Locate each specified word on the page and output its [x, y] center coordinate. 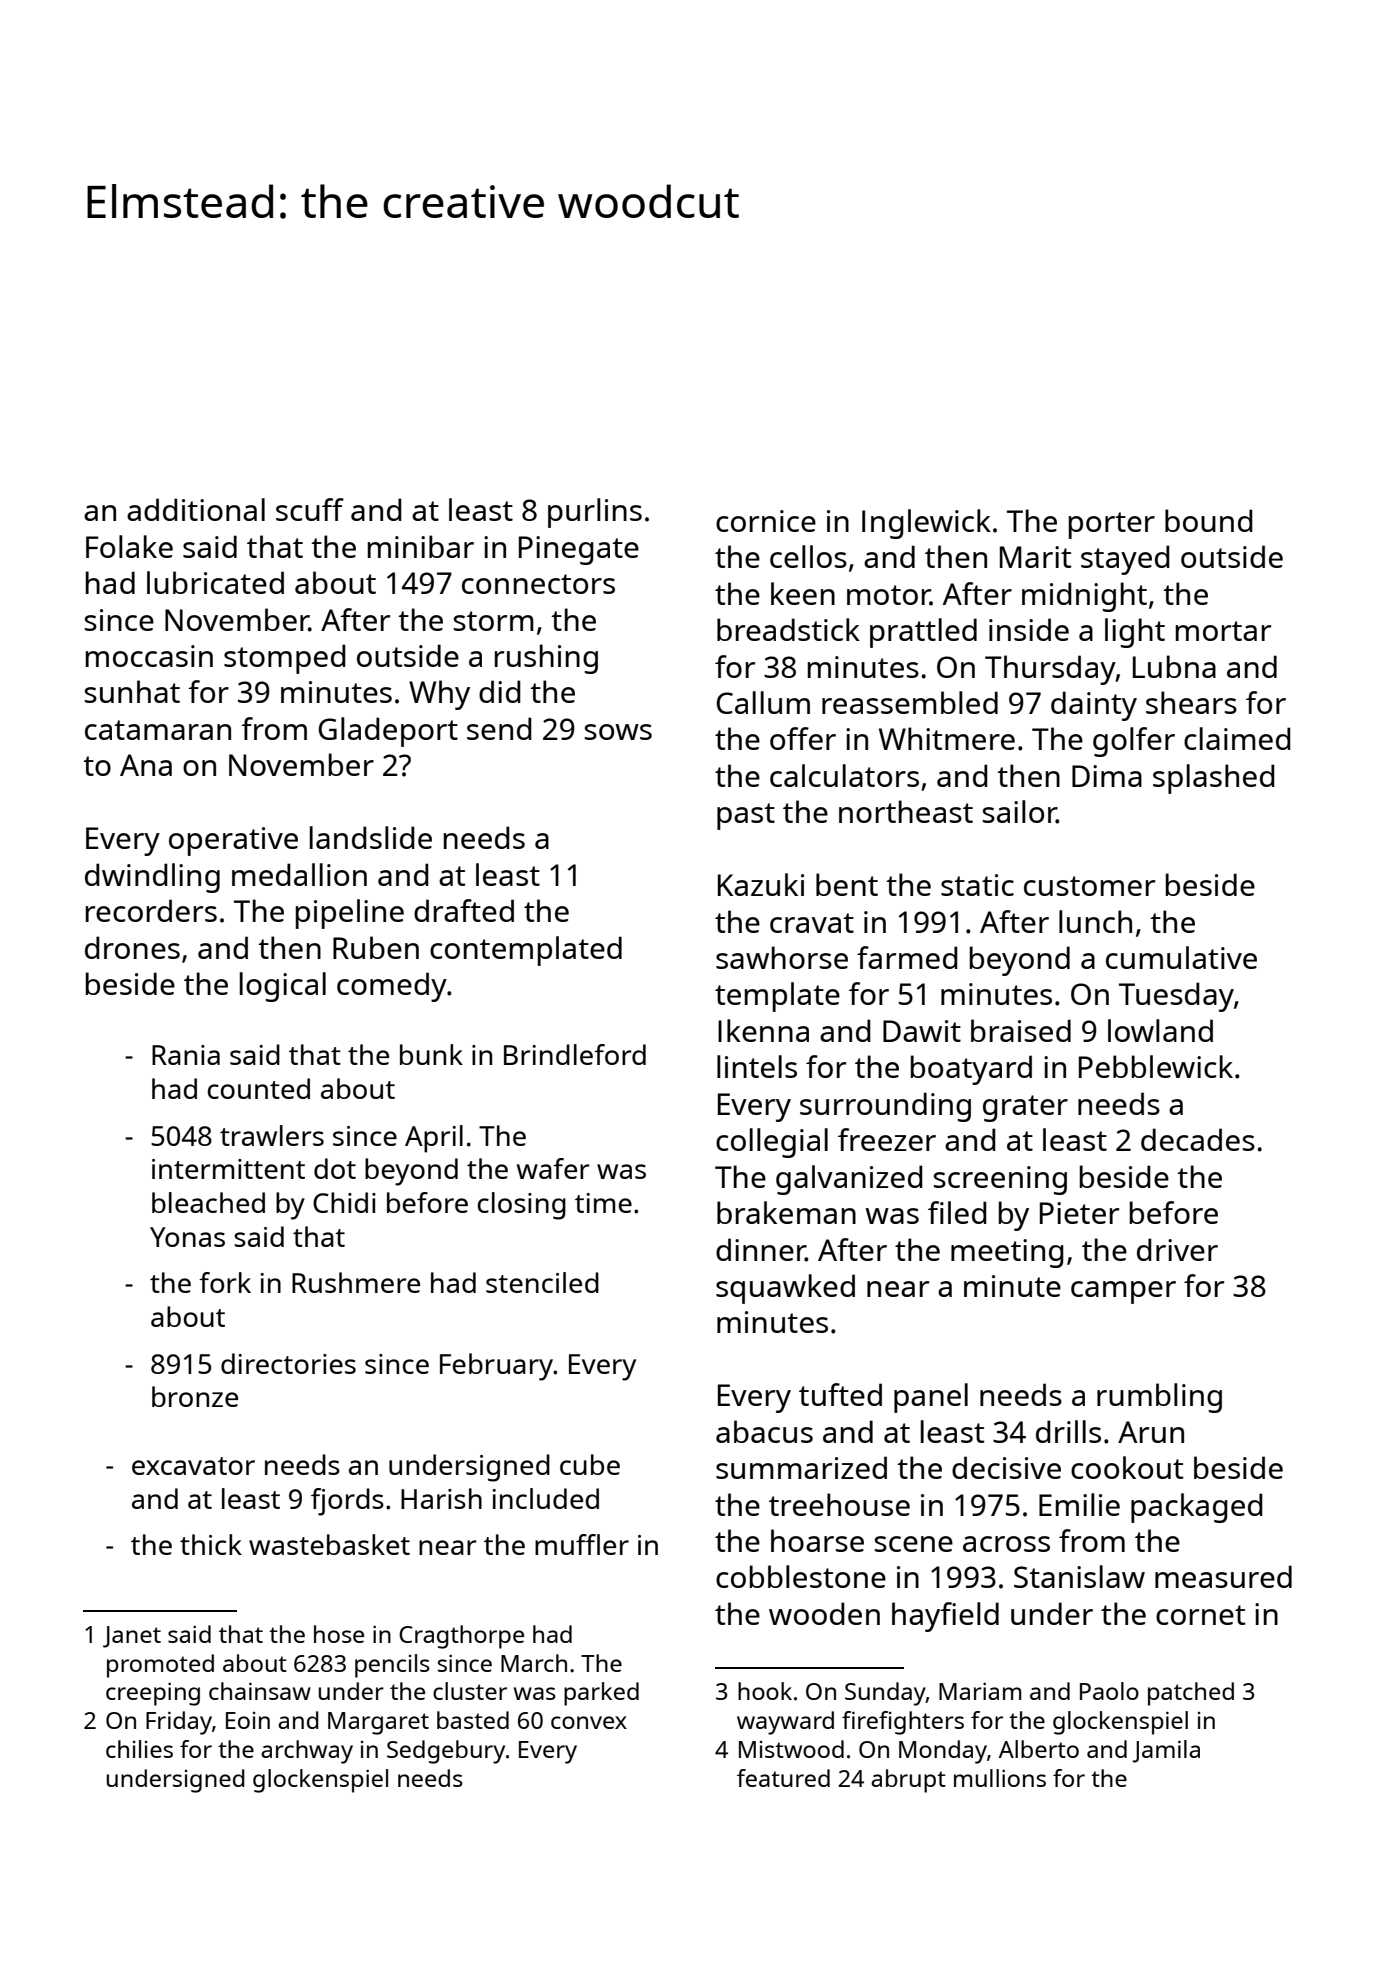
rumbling [1159, 1398]
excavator [193, 1466]
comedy [392, 987]
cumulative [1181, 957]
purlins [595, 513]
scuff [310, 509]
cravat [812, 923]
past [746, 816]
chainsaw [260, 1691]
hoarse [817, 1540]
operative [233, 841]
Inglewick [926, 524]
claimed [1237, 738]
